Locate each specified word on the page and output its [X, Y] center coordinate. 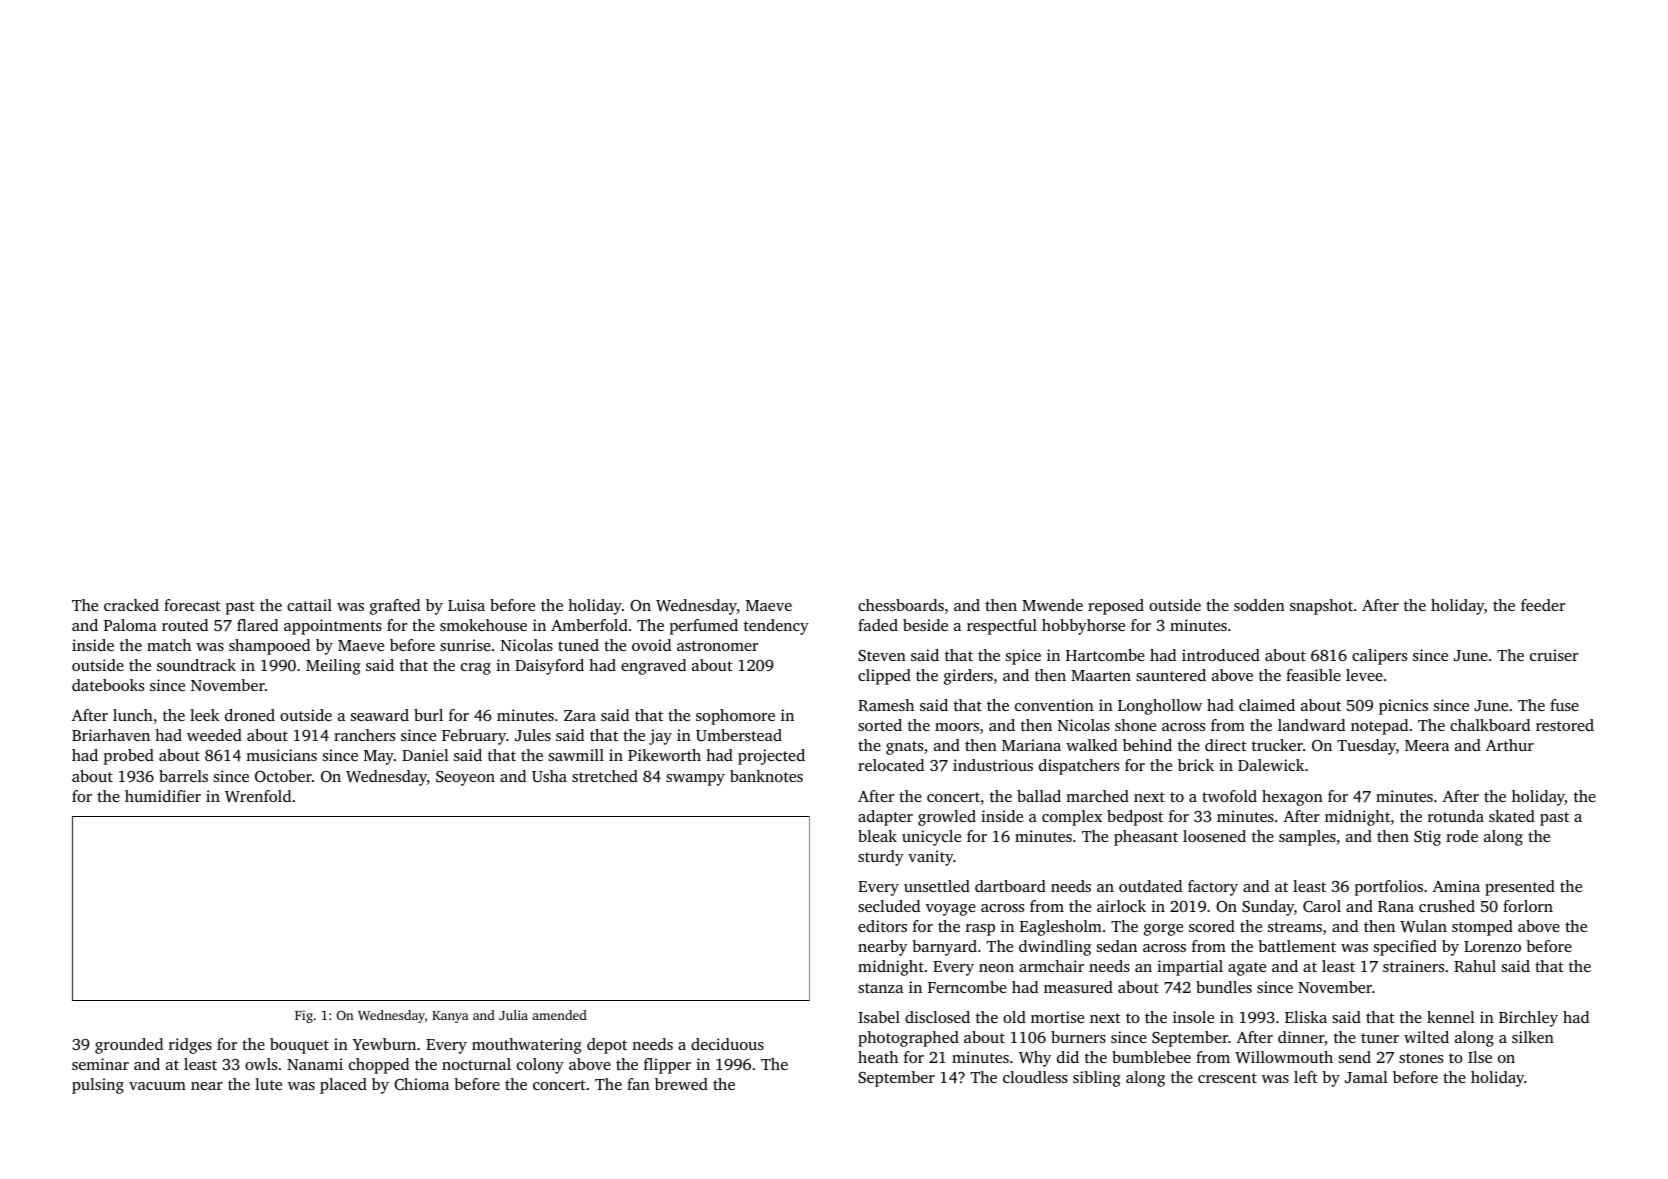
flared [257, 625]
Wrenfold [258, 796]
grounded [129, 1046]
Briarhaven [111, 735]
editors [882, 926]
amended [560, 1015]
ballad [1039, 796]
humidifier [163, 796]
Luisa [466, 605]
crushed [1447, 906]
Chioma [421, 1084]
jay [660, 737]
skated [1512, 816]
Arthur [1510, 745]
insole [1193, 1017]
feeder [1543, 605]
